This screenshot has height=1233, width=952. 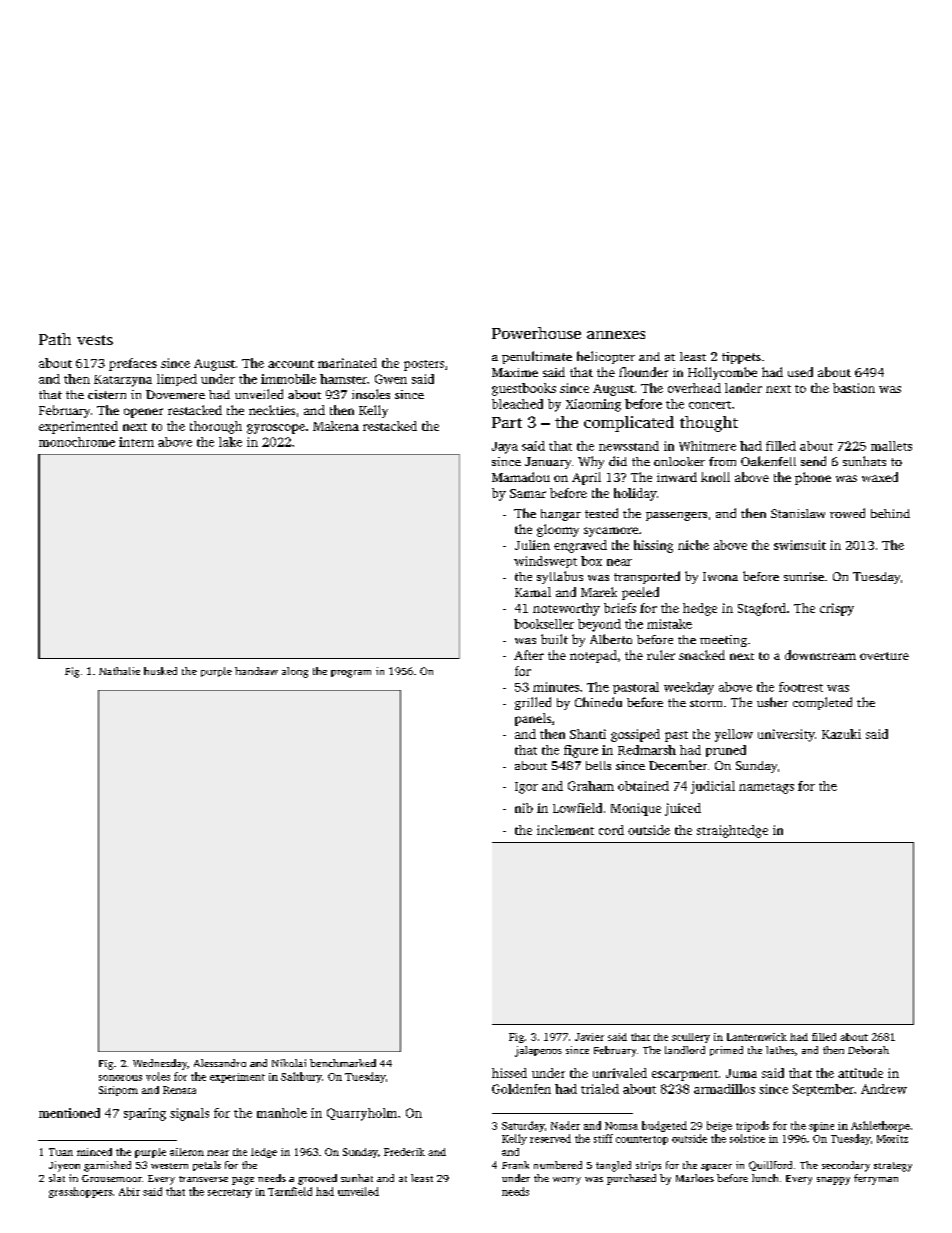 What do you see at coordinates (529, 655) in the screenshot?
I see `After` at bounding box center [529, 655].
